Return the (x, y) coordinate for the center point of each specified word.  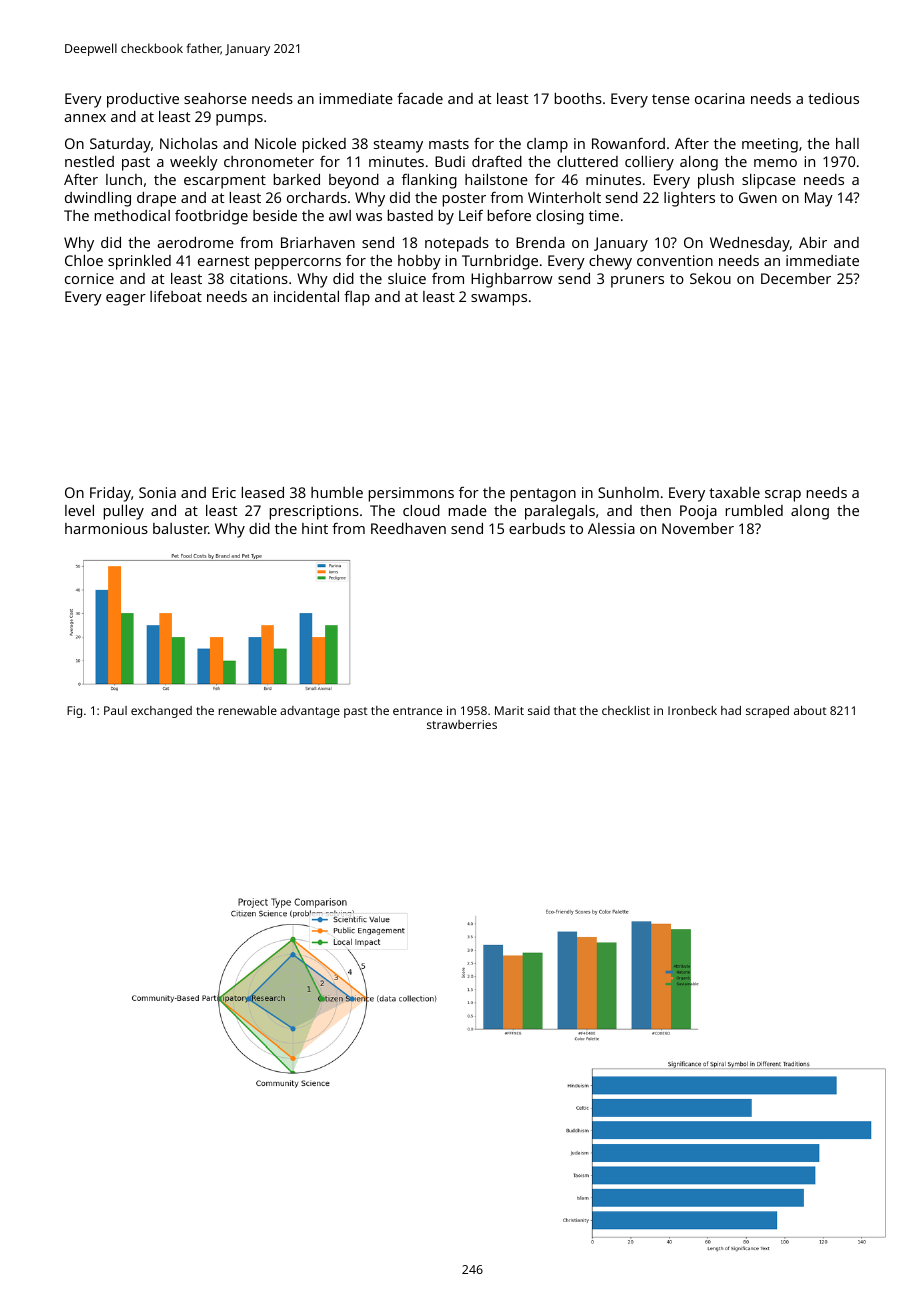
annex (85, 118)
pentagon (543, 495)
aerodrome (195, 242)
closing (560, 217)
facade (420, 98)
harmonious (106, 528)
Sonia (157, 492)
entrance (417, 711)
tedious (833, 98)
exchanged (161, 712)
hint (315, 528)
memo (775, 163)
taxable (734, 492)
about (810, 710)
